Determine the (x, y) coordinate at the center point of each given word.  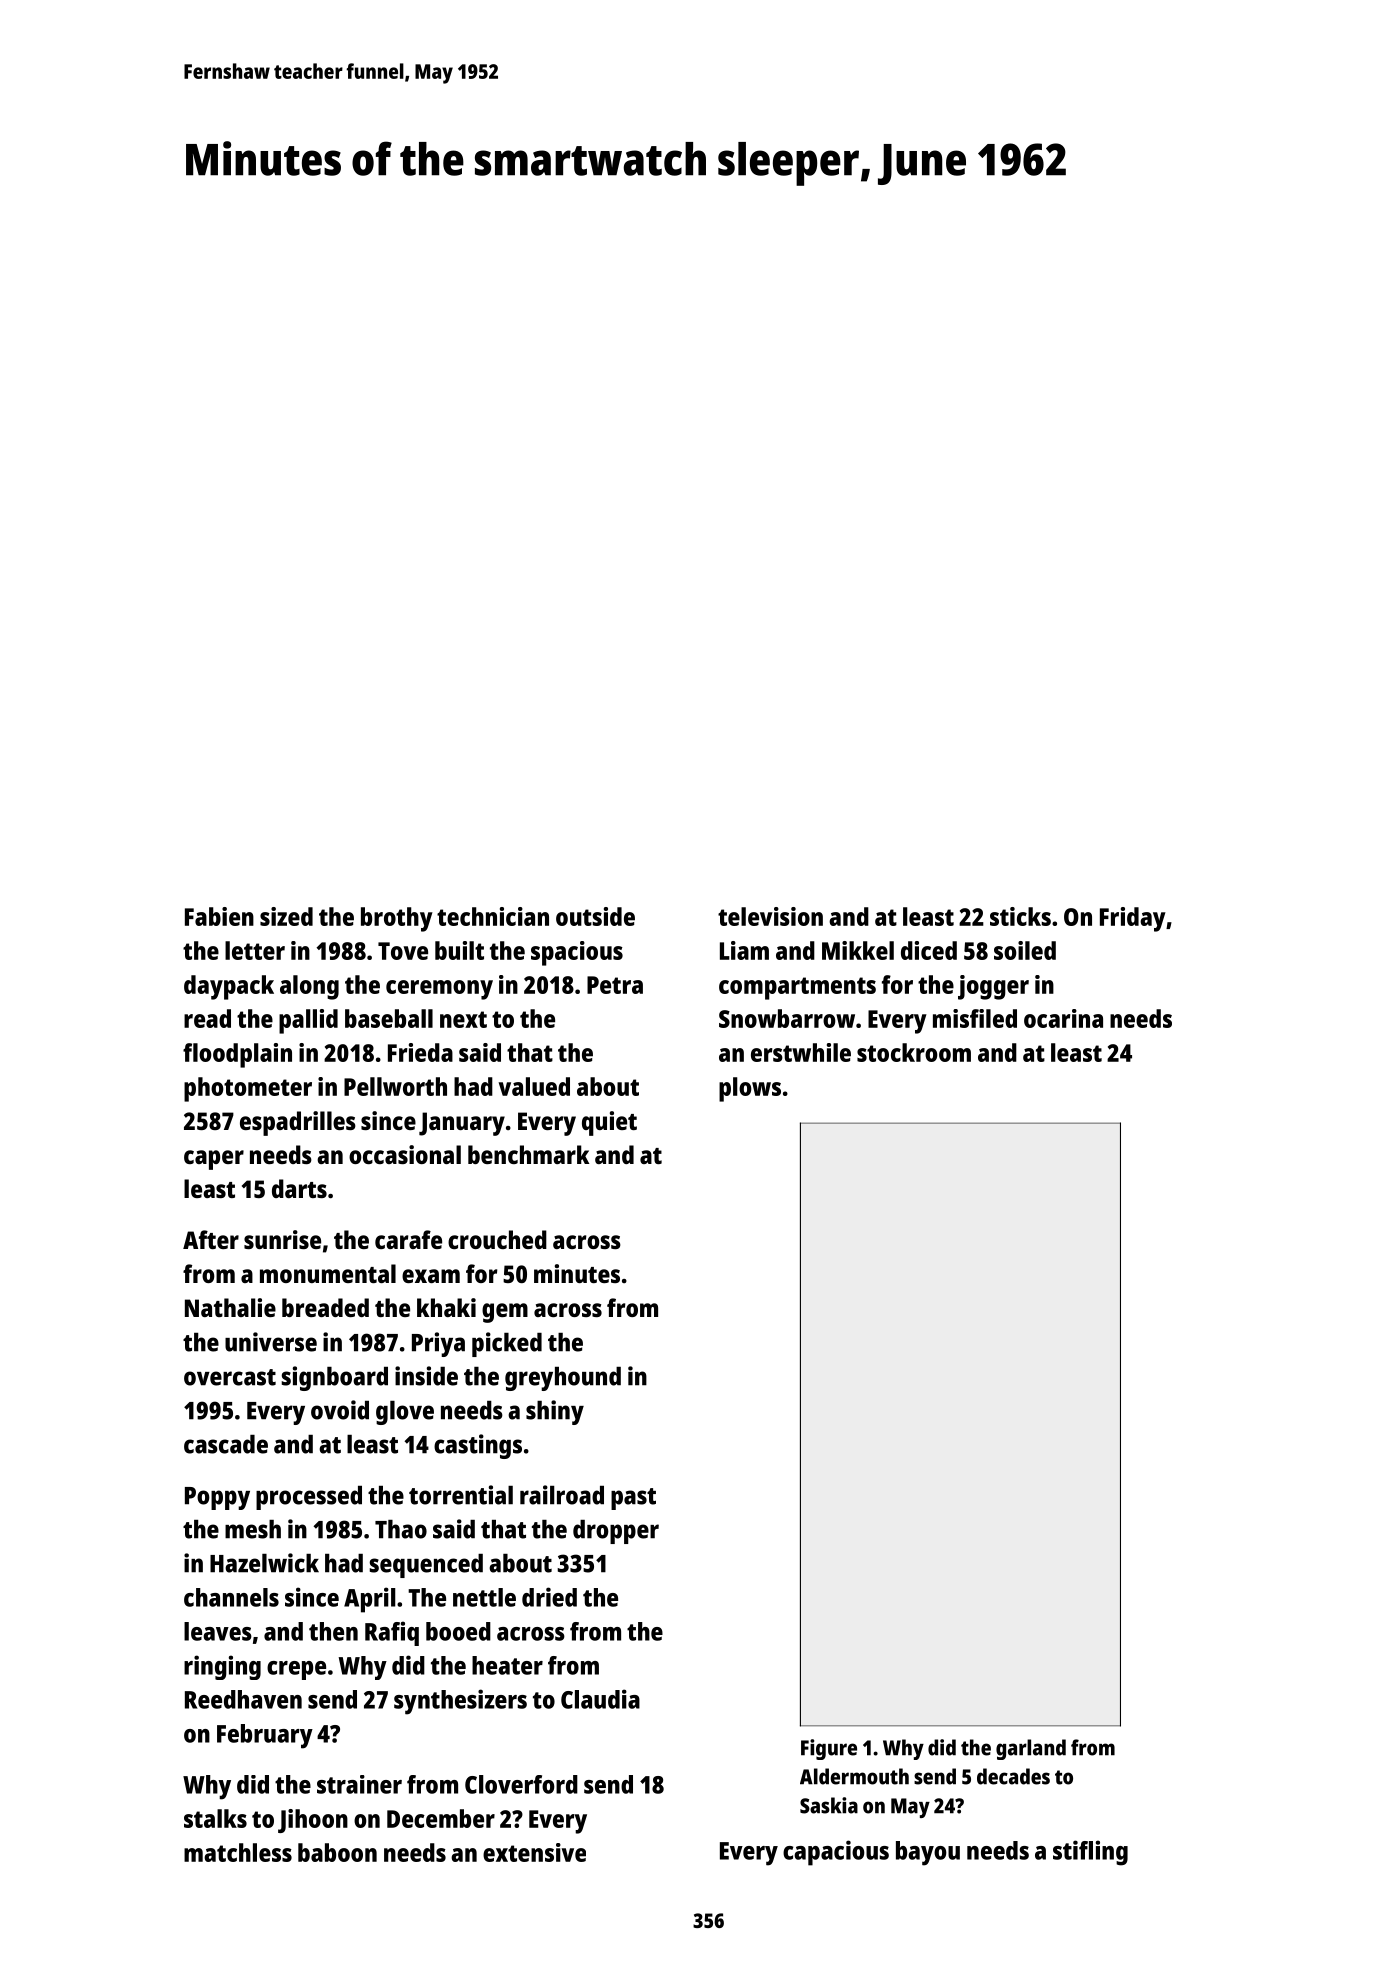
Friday (1133, 919)
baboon (337, 1852)
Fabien (219, 916)
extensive (534, 1852)
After (211, 1239)
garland (1031, 1749)
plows (750, 1089)
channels (231, 1597)
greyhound (563, 1379)
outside (595, 916)
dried (549, 1597)
